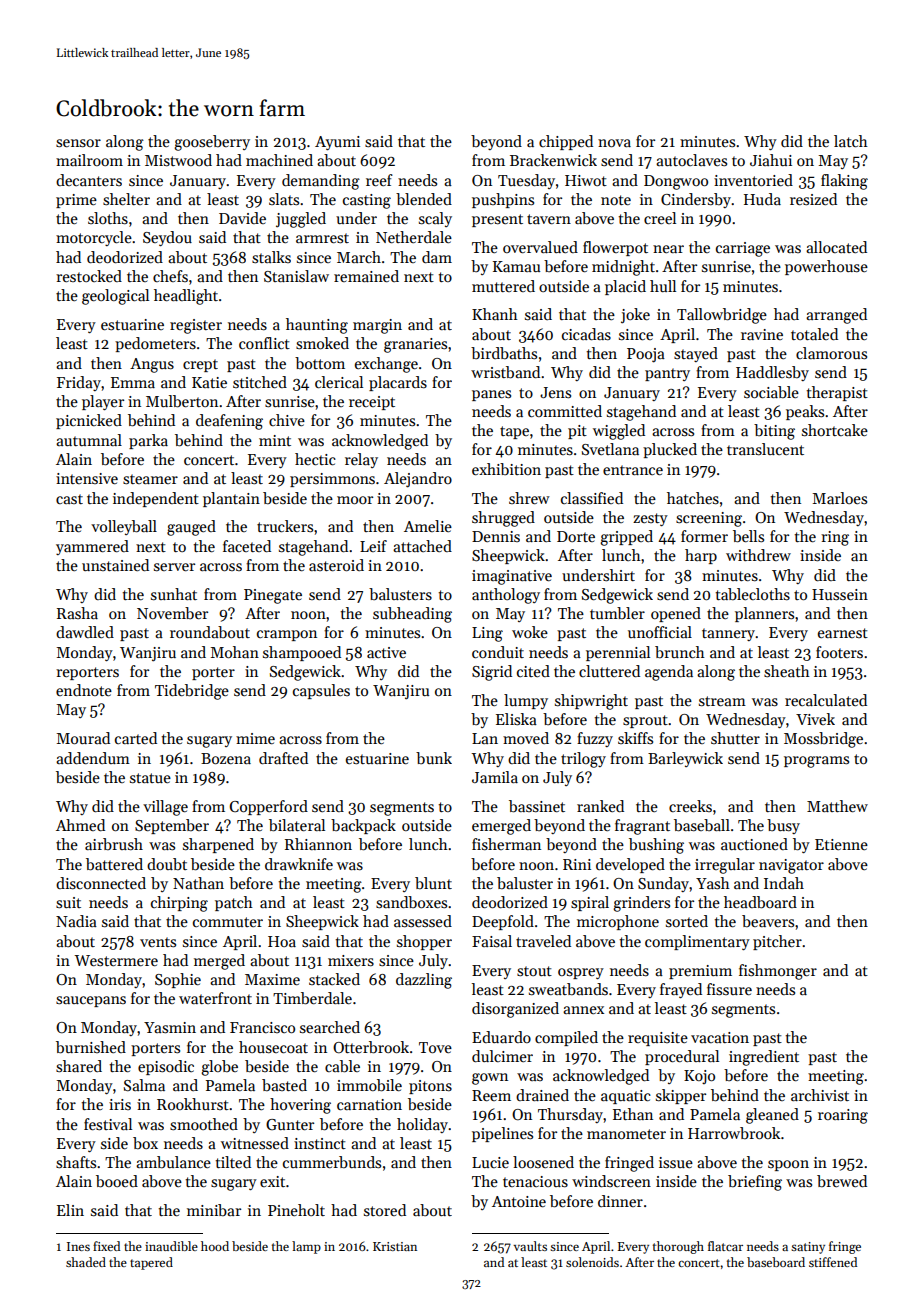 The image size is (924, 1308). What do you see at coordinates (411, 902) in the image?
I see `sandboxes` at bounding box center [411, 902].
